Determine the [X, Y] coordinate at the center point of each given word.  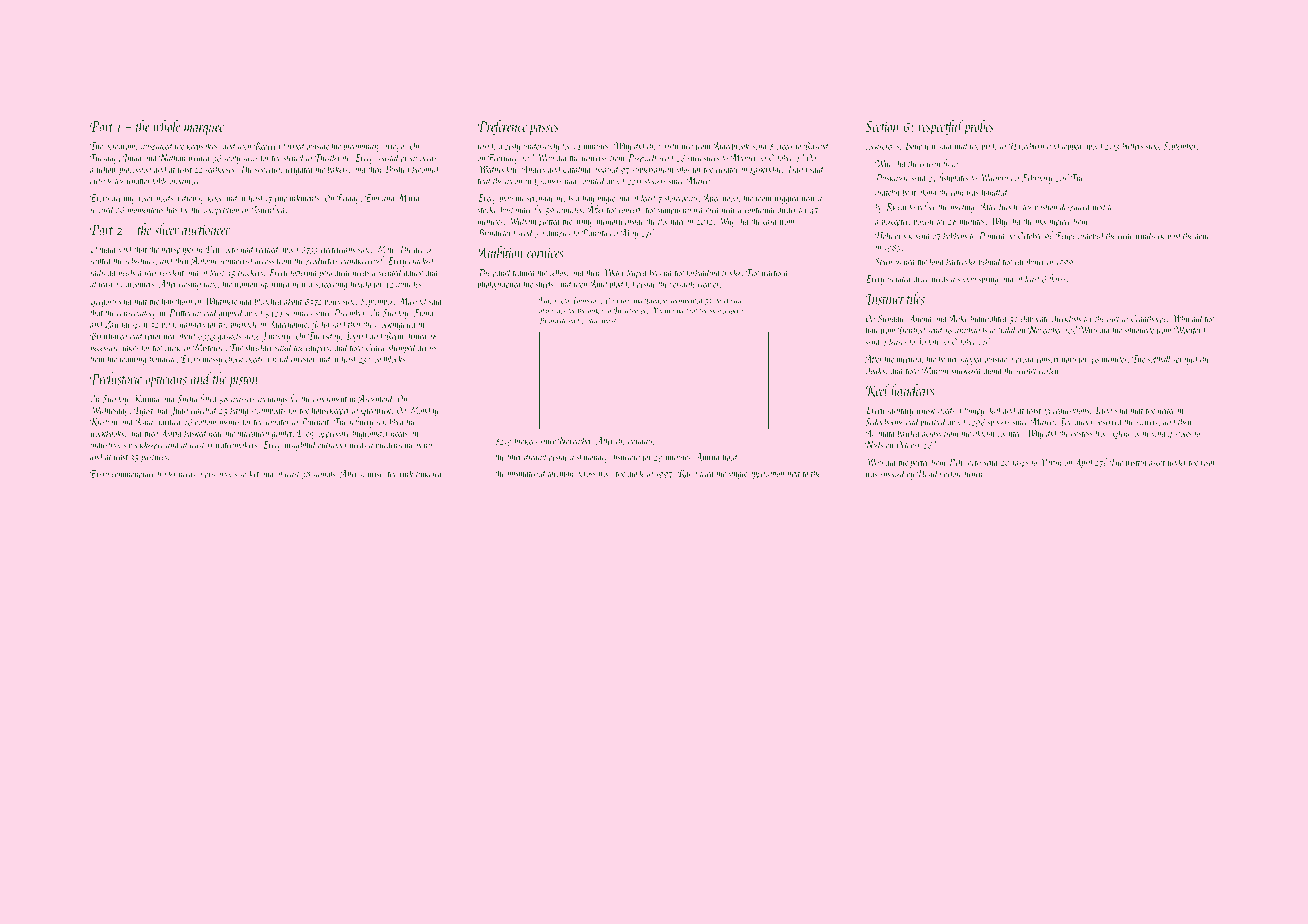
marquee [204, 130]
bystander [516, 210]
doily [1203, 236]
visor [1208, 462]
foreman [560, 474]
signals [324, 474]
